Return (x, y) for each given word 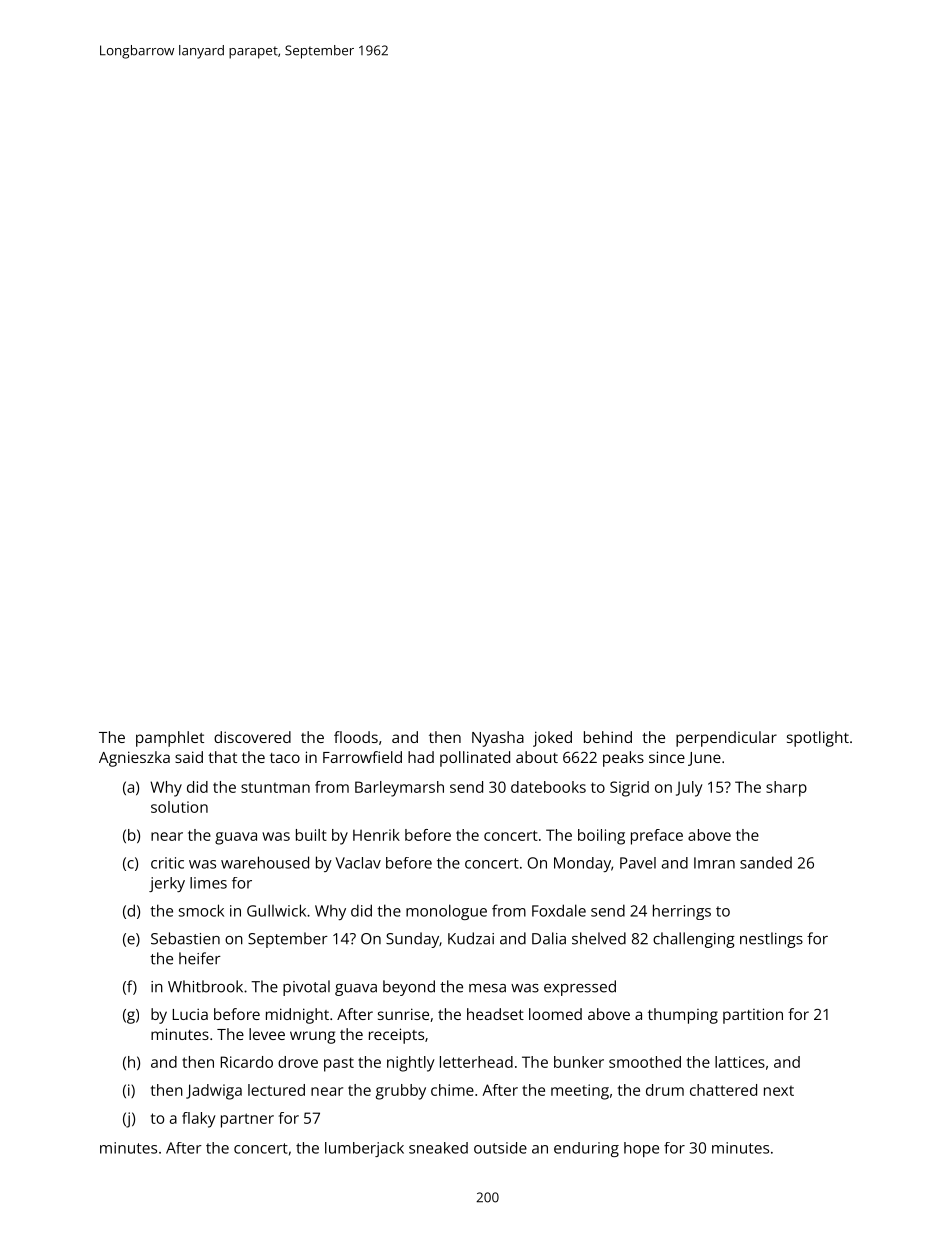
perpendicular (726, 739)
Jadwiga (214, 1092)
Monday (582, 864)
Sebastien (185, 938)
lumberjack (364, 1149)
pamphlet (170, 739)
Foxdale (559, 910)
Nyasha (498, 739)
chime (452, 1090)
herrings (682, 912)
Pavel (638, 863)
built (311, 835)
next (779, 1091)
